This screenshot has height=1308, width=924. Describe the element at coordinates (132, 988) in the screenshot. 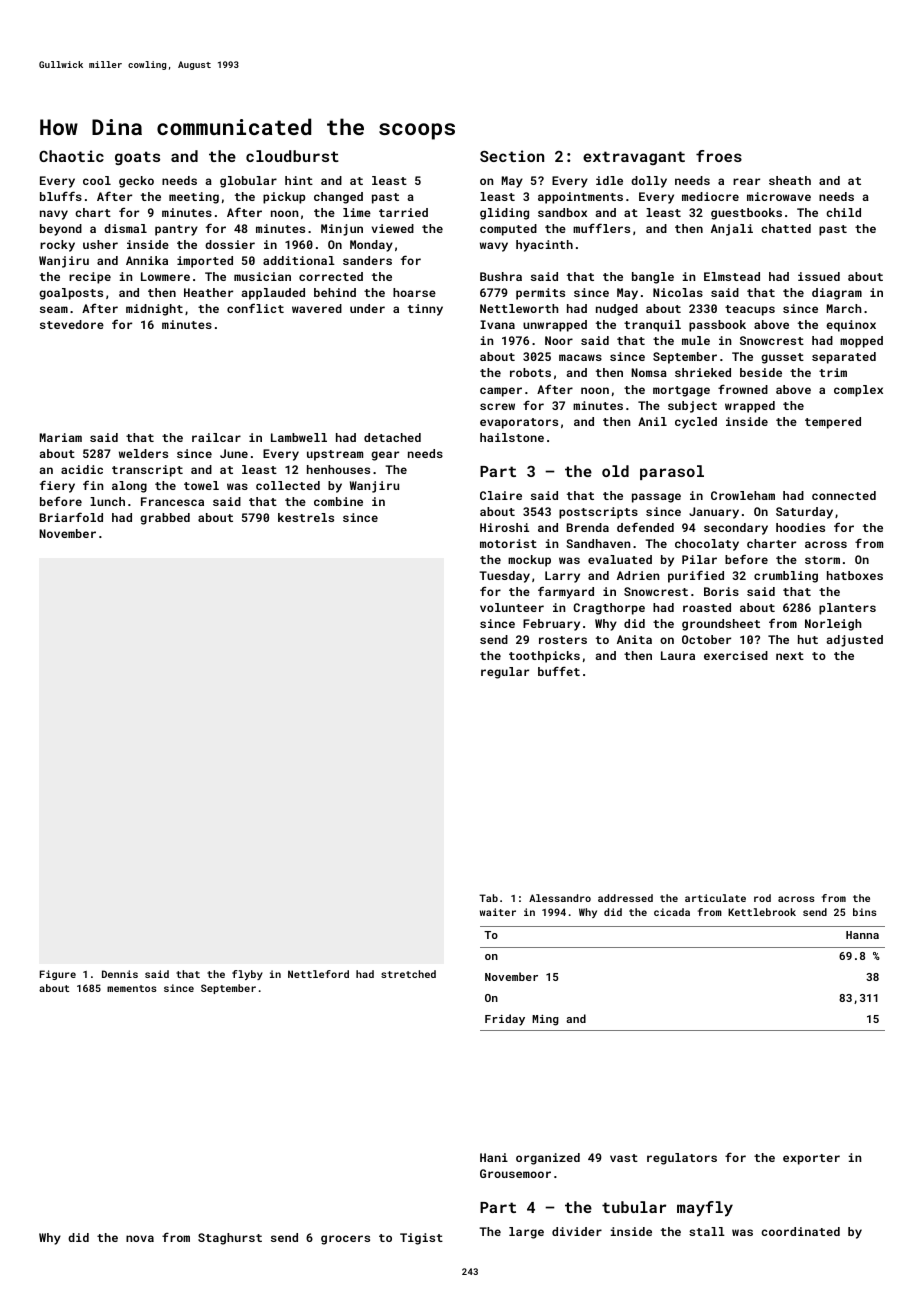

I see `mementos` at that location.
